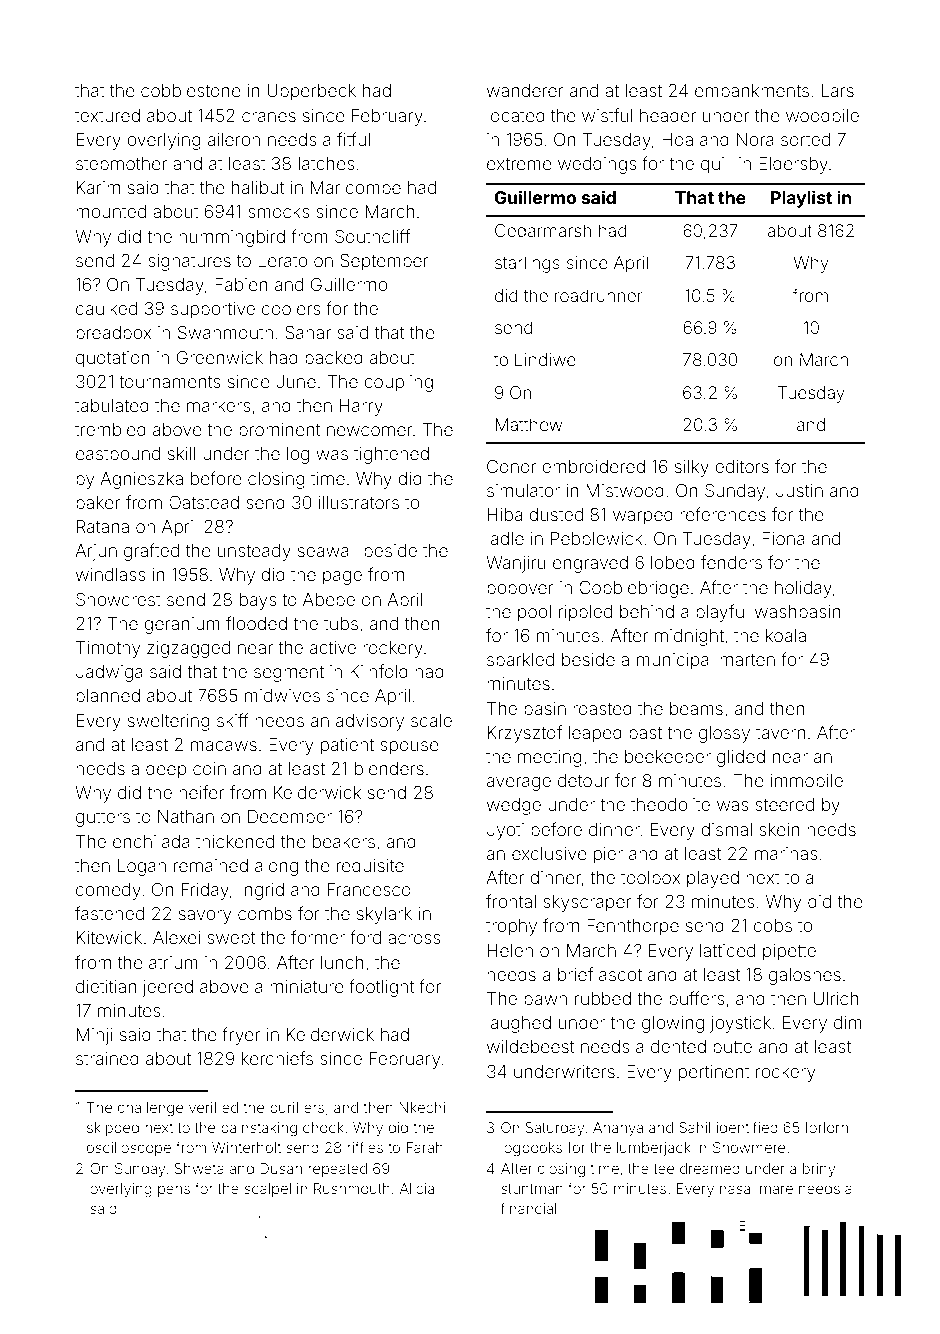 The image size is (940, 1334). I want to click on Justin, so click(799, 490).
